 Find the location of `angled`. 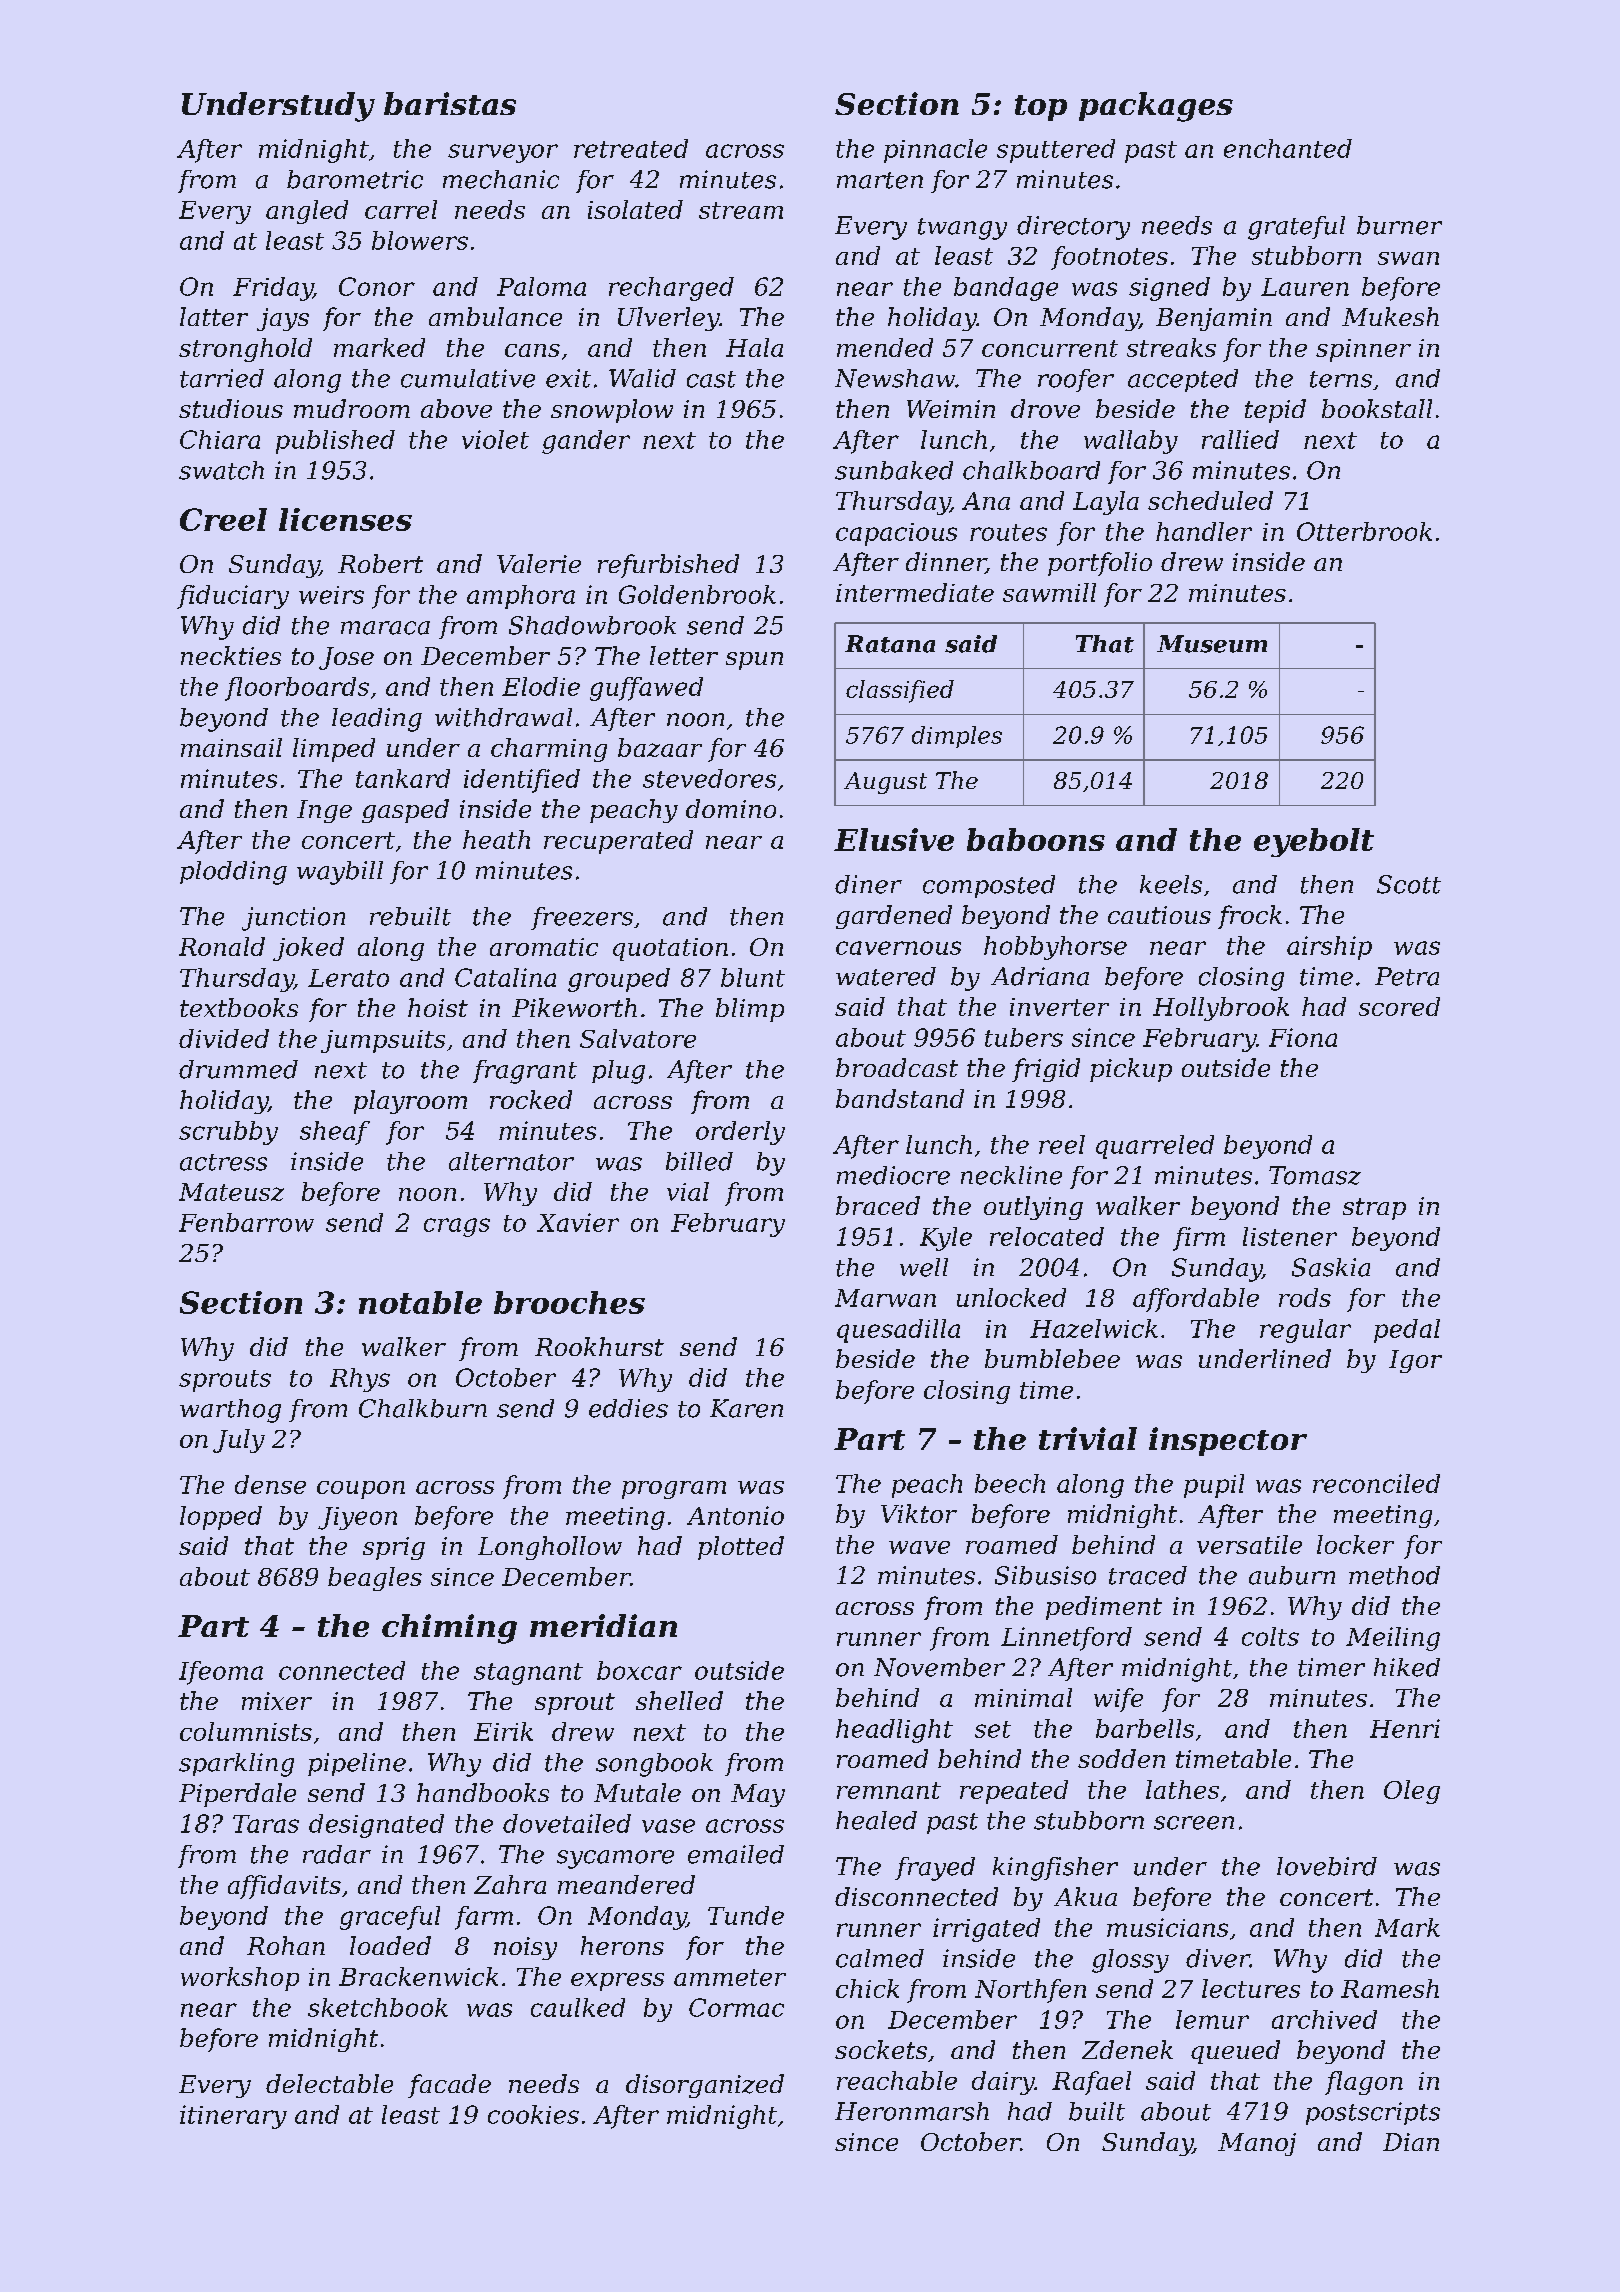

angled is located at coordinates (307, 212).
